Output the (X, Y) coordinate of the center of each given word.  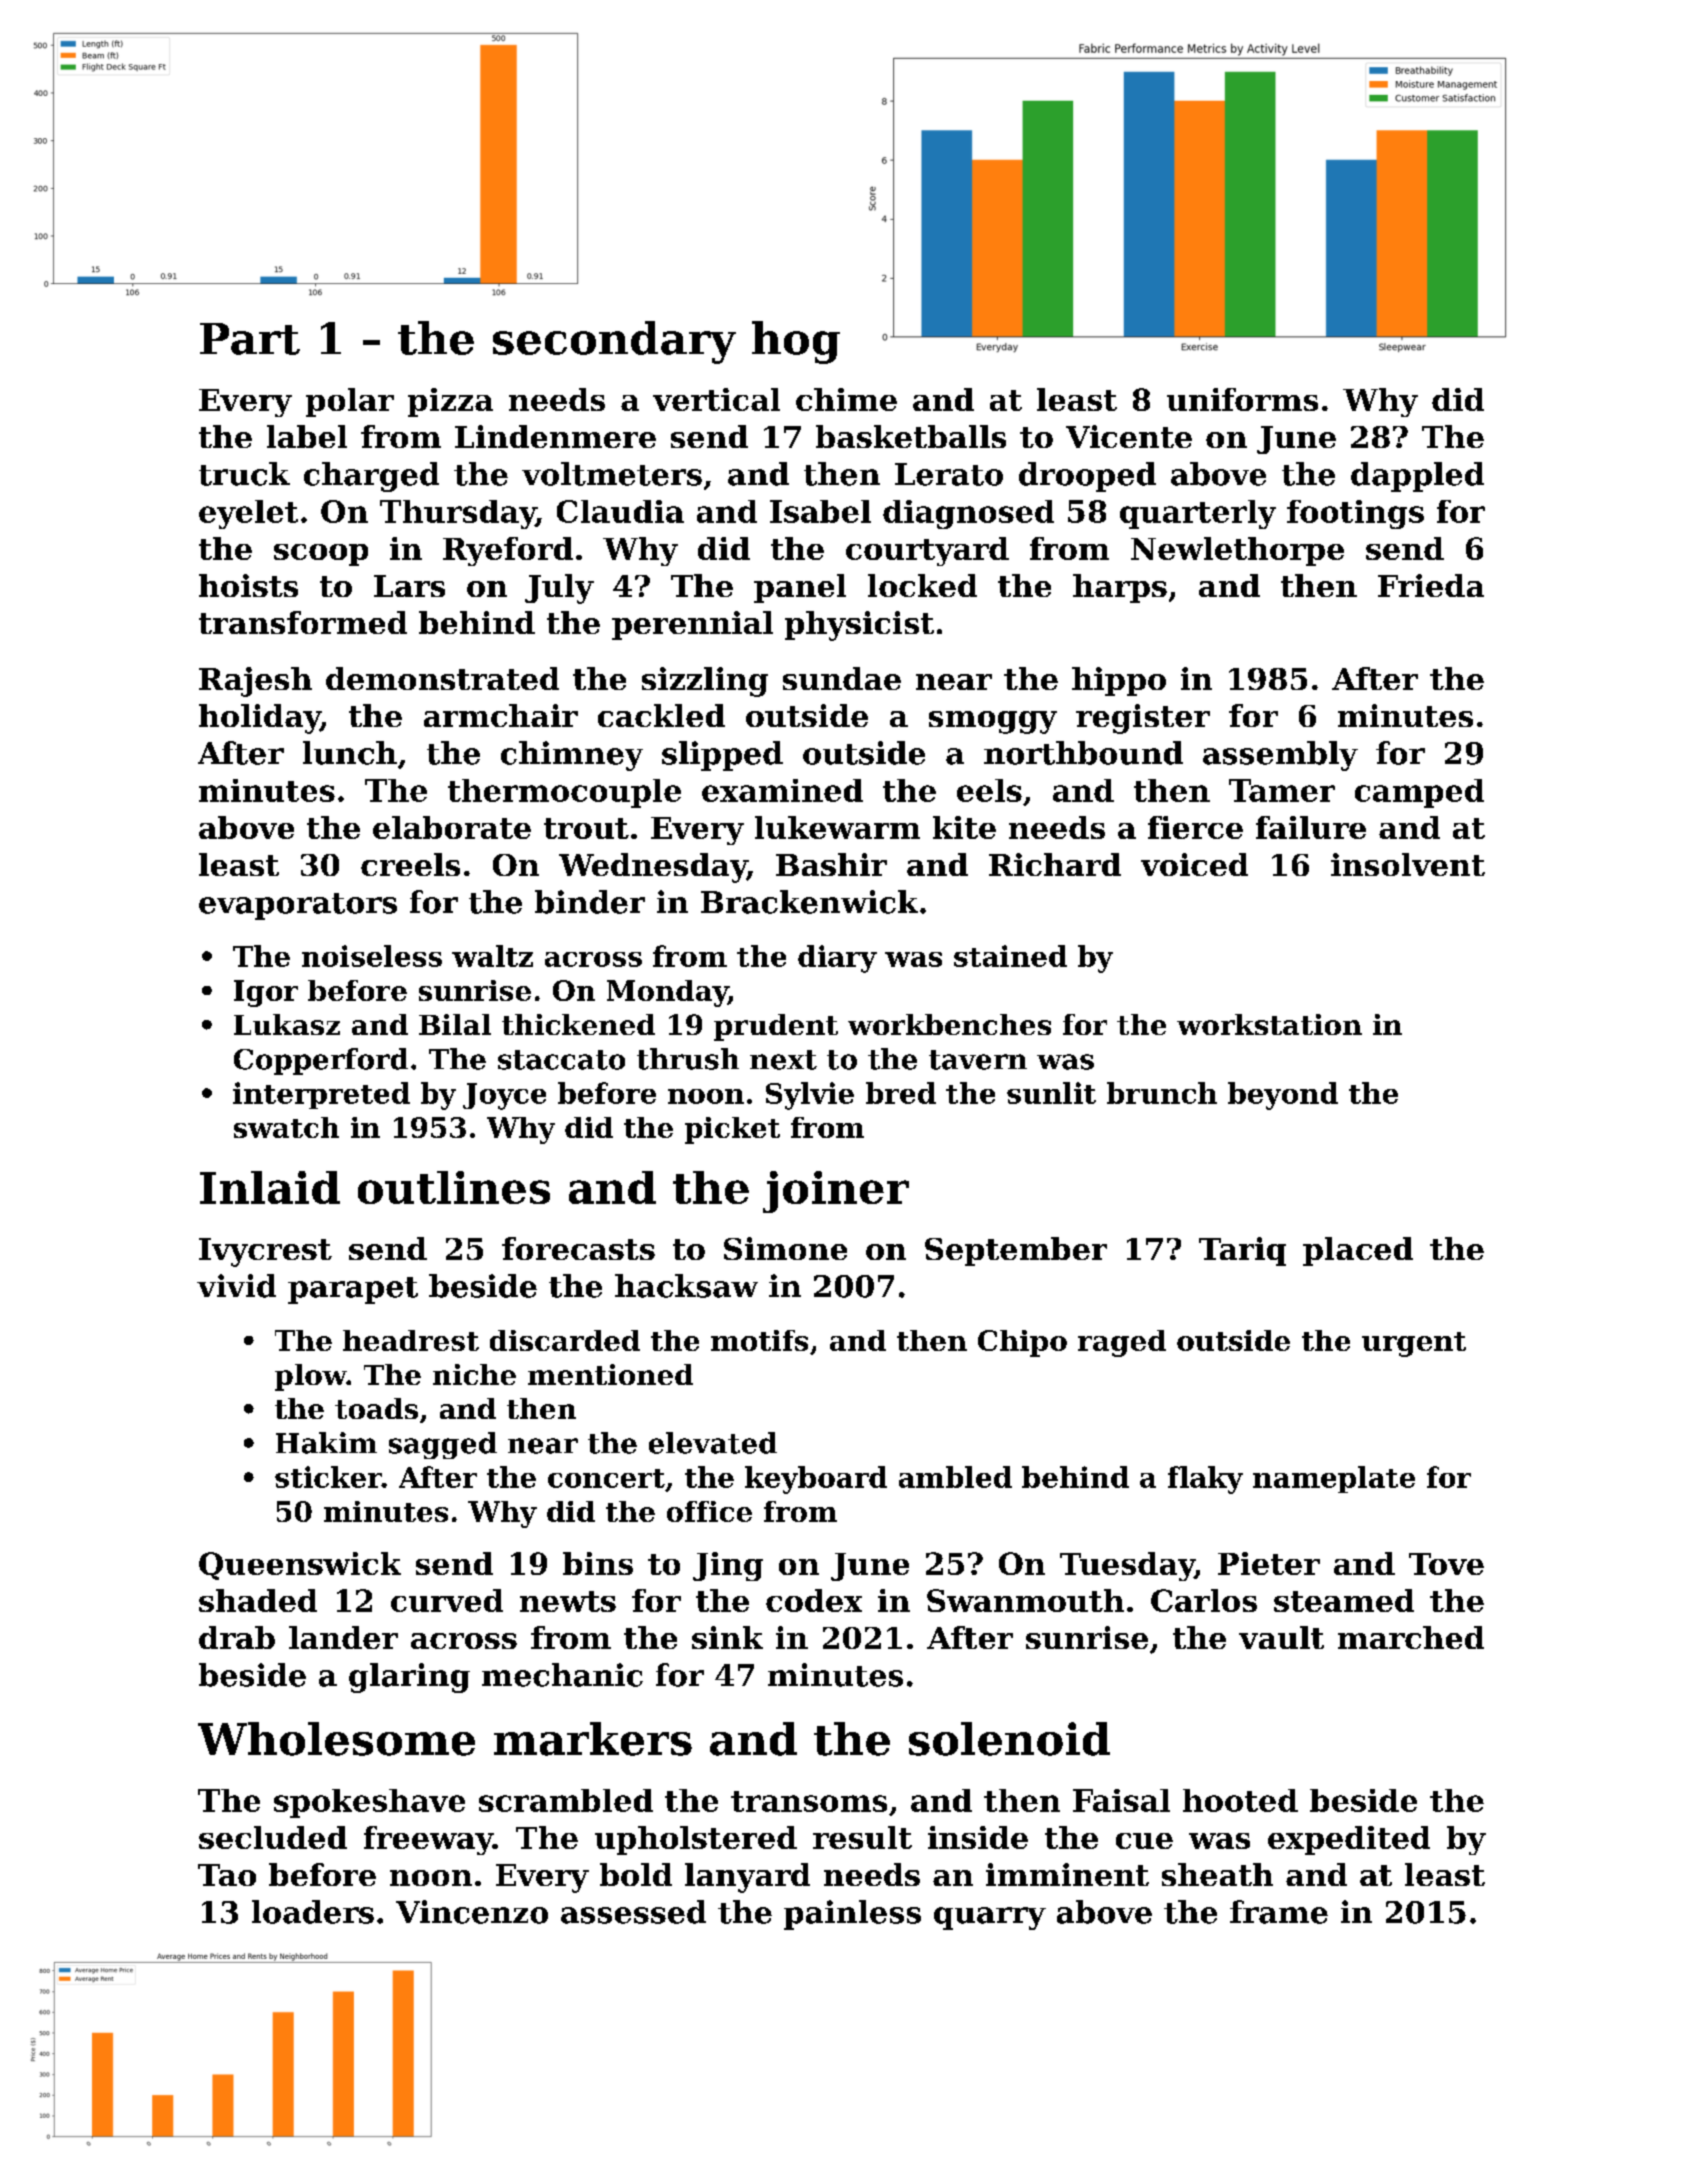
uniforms (1242, 399)
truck (244, 474)
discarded (565, 1340)
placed (1358, 1251)
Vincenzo (472, 1912)
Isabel (820, 511)
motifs (759, 1340)
